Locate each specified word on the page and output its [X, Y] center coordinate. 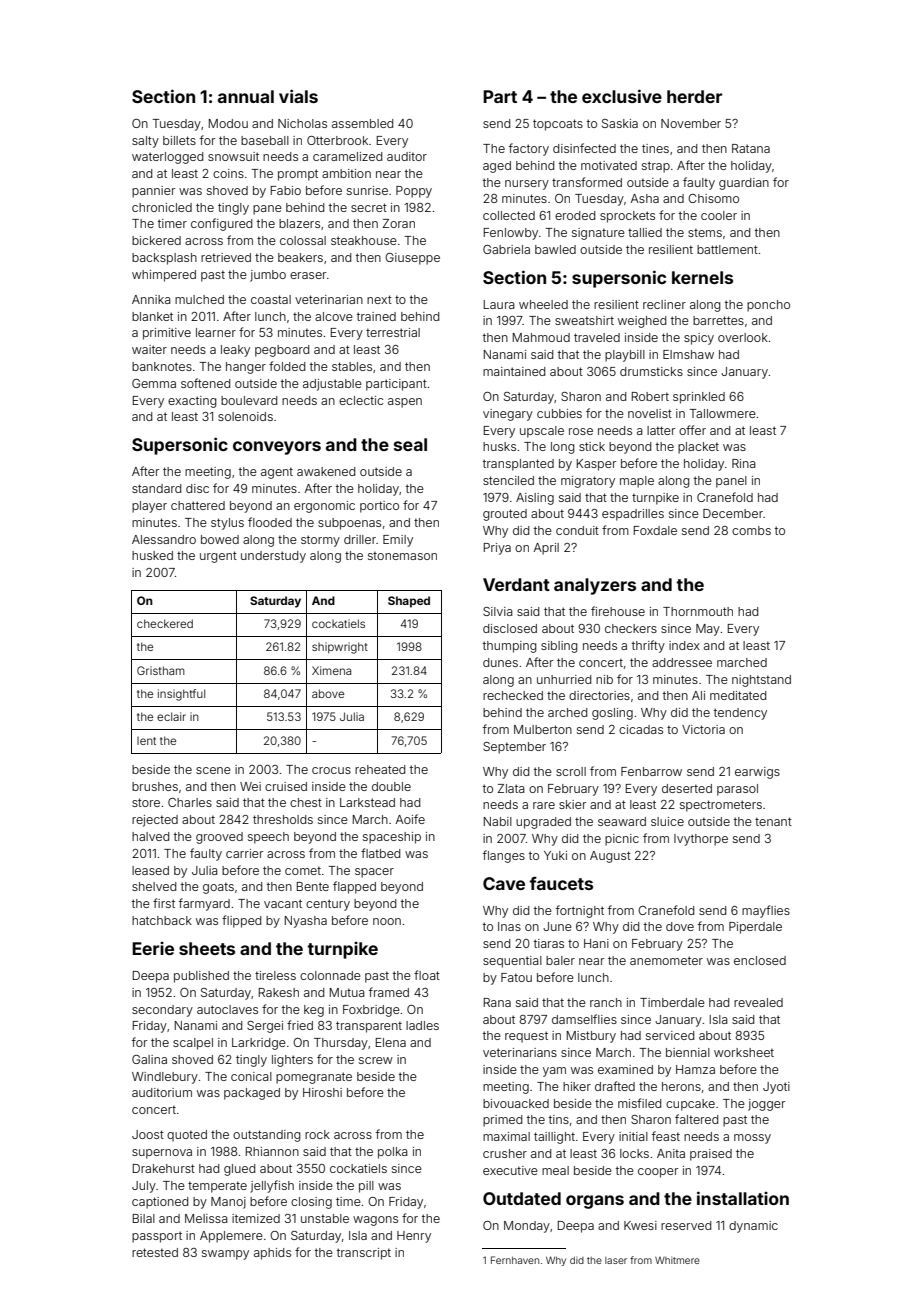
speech [268, 838]
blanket [152, 316]
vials [298, 96]
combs [751, 530]
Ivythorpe [701, 840]
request [526, 1037]
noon [387, 921]
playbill [625, 356]
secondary [162, 1011]
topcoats [558, 125]
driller [360, 539]
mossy [752, 1139]
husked [152, 555]
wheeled [543, 304]
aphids [272, 1254]
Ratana [751, 148]
